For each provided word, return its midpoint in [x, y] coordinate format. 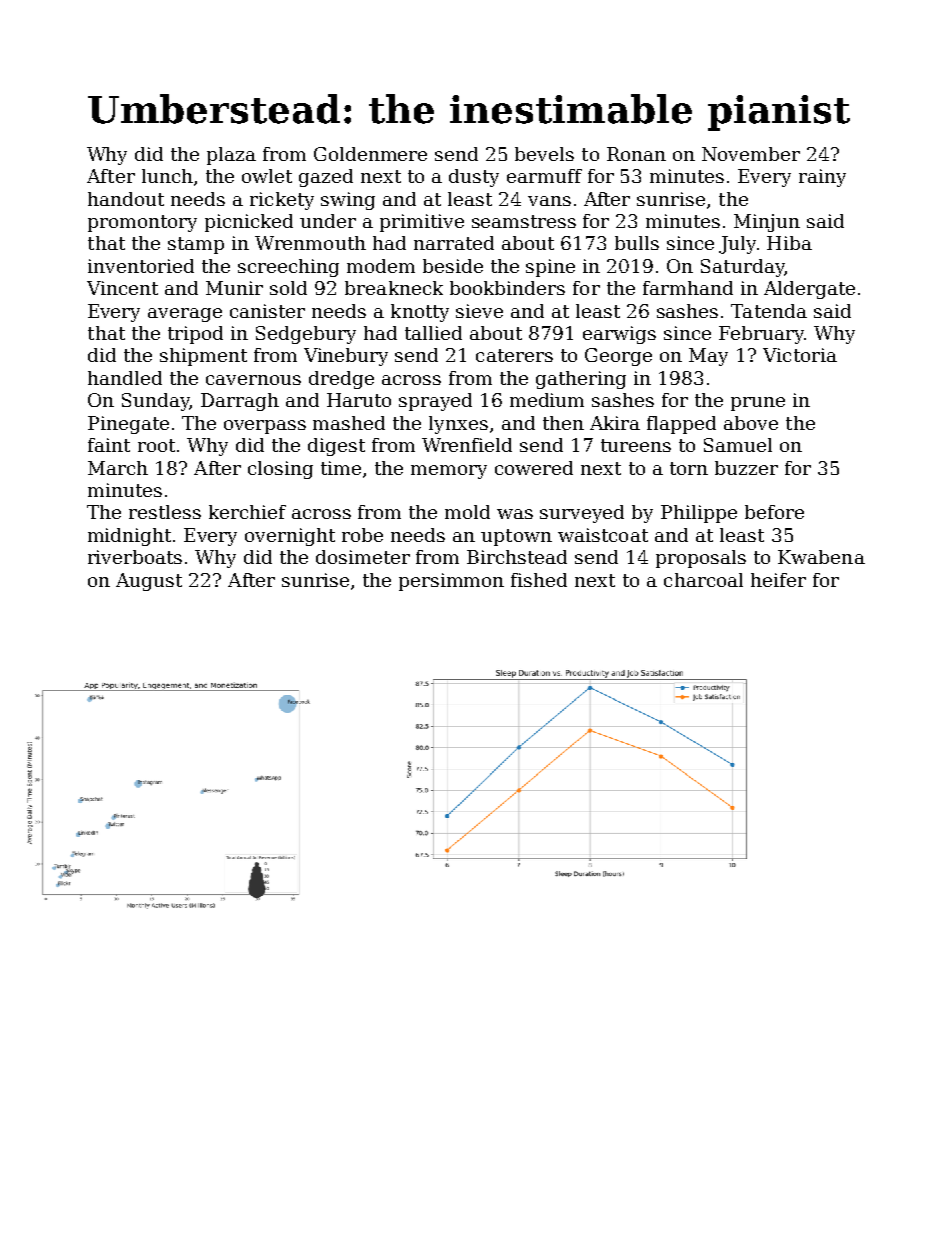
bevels [544, 154]
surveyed [582, 514]
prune [758, 404]
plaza [231, 156]
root [156, 445]
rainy [822, 178]
